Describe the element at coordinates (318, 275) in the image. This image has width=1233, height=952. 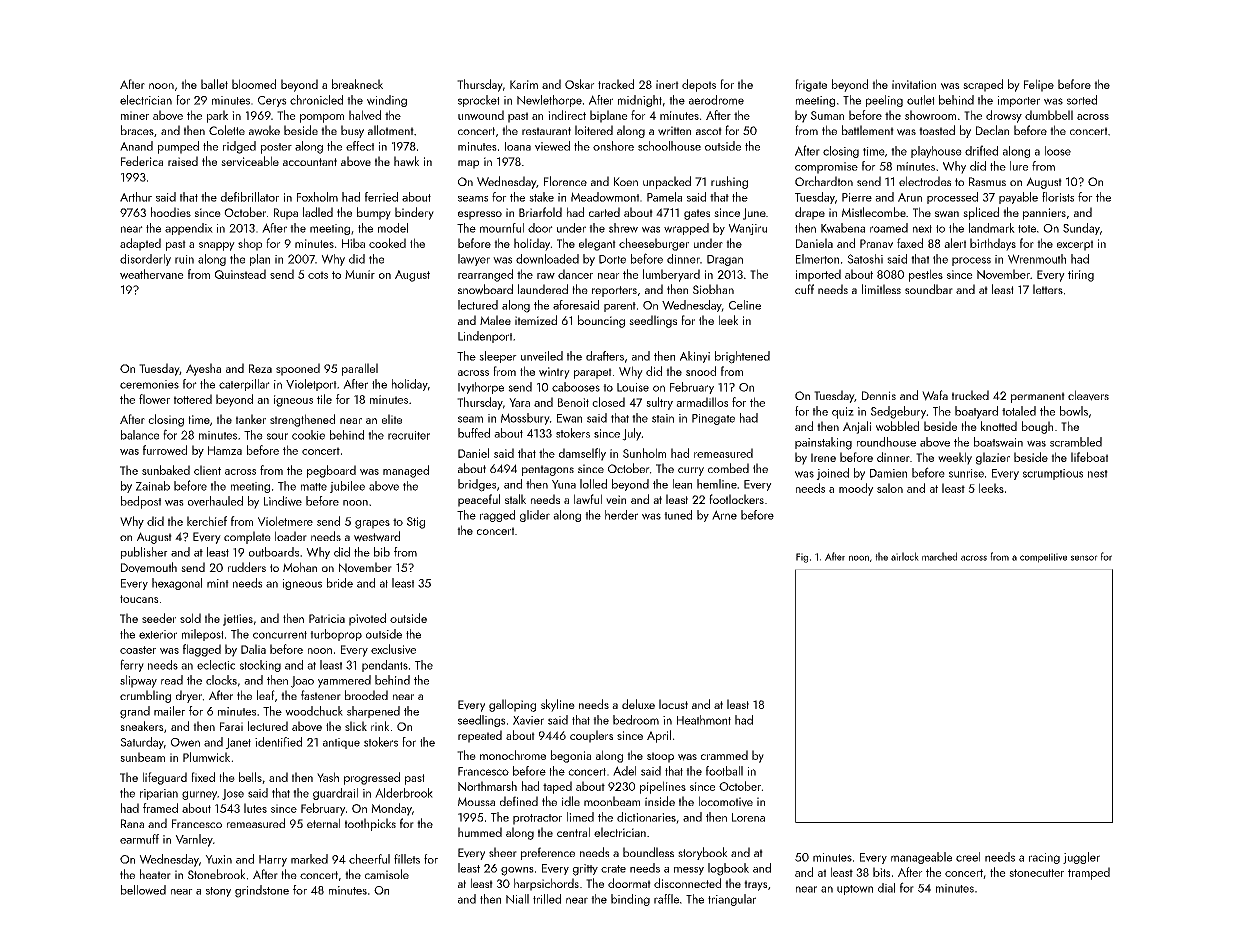
I see `cots` at that location.
